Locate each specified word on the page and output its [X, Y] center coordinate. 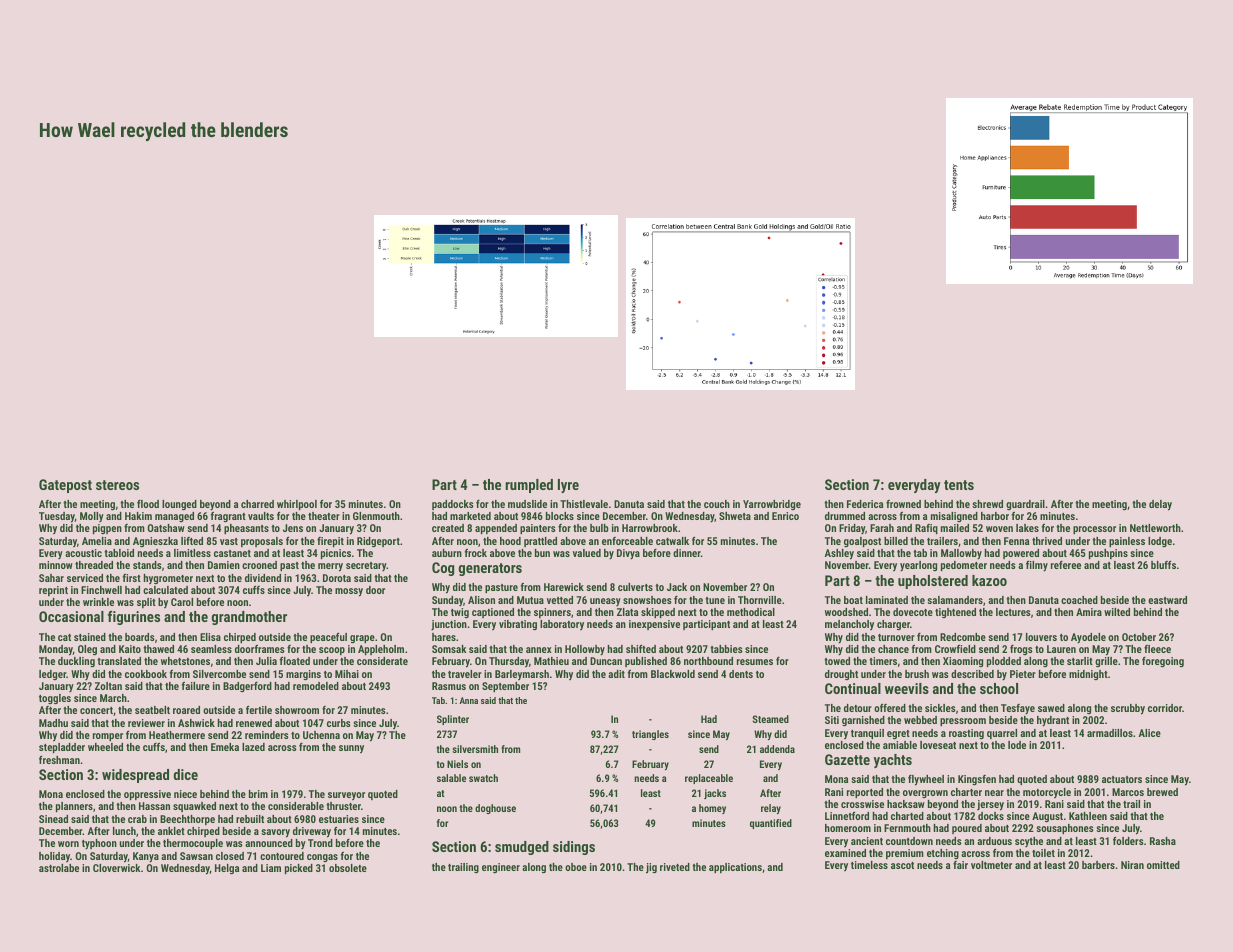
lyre [568, 486]
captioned [493, 613]
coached [1079, 600]
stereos [117, 485]
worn [68, 844]
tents [959, 485]
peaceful [328, 637]
